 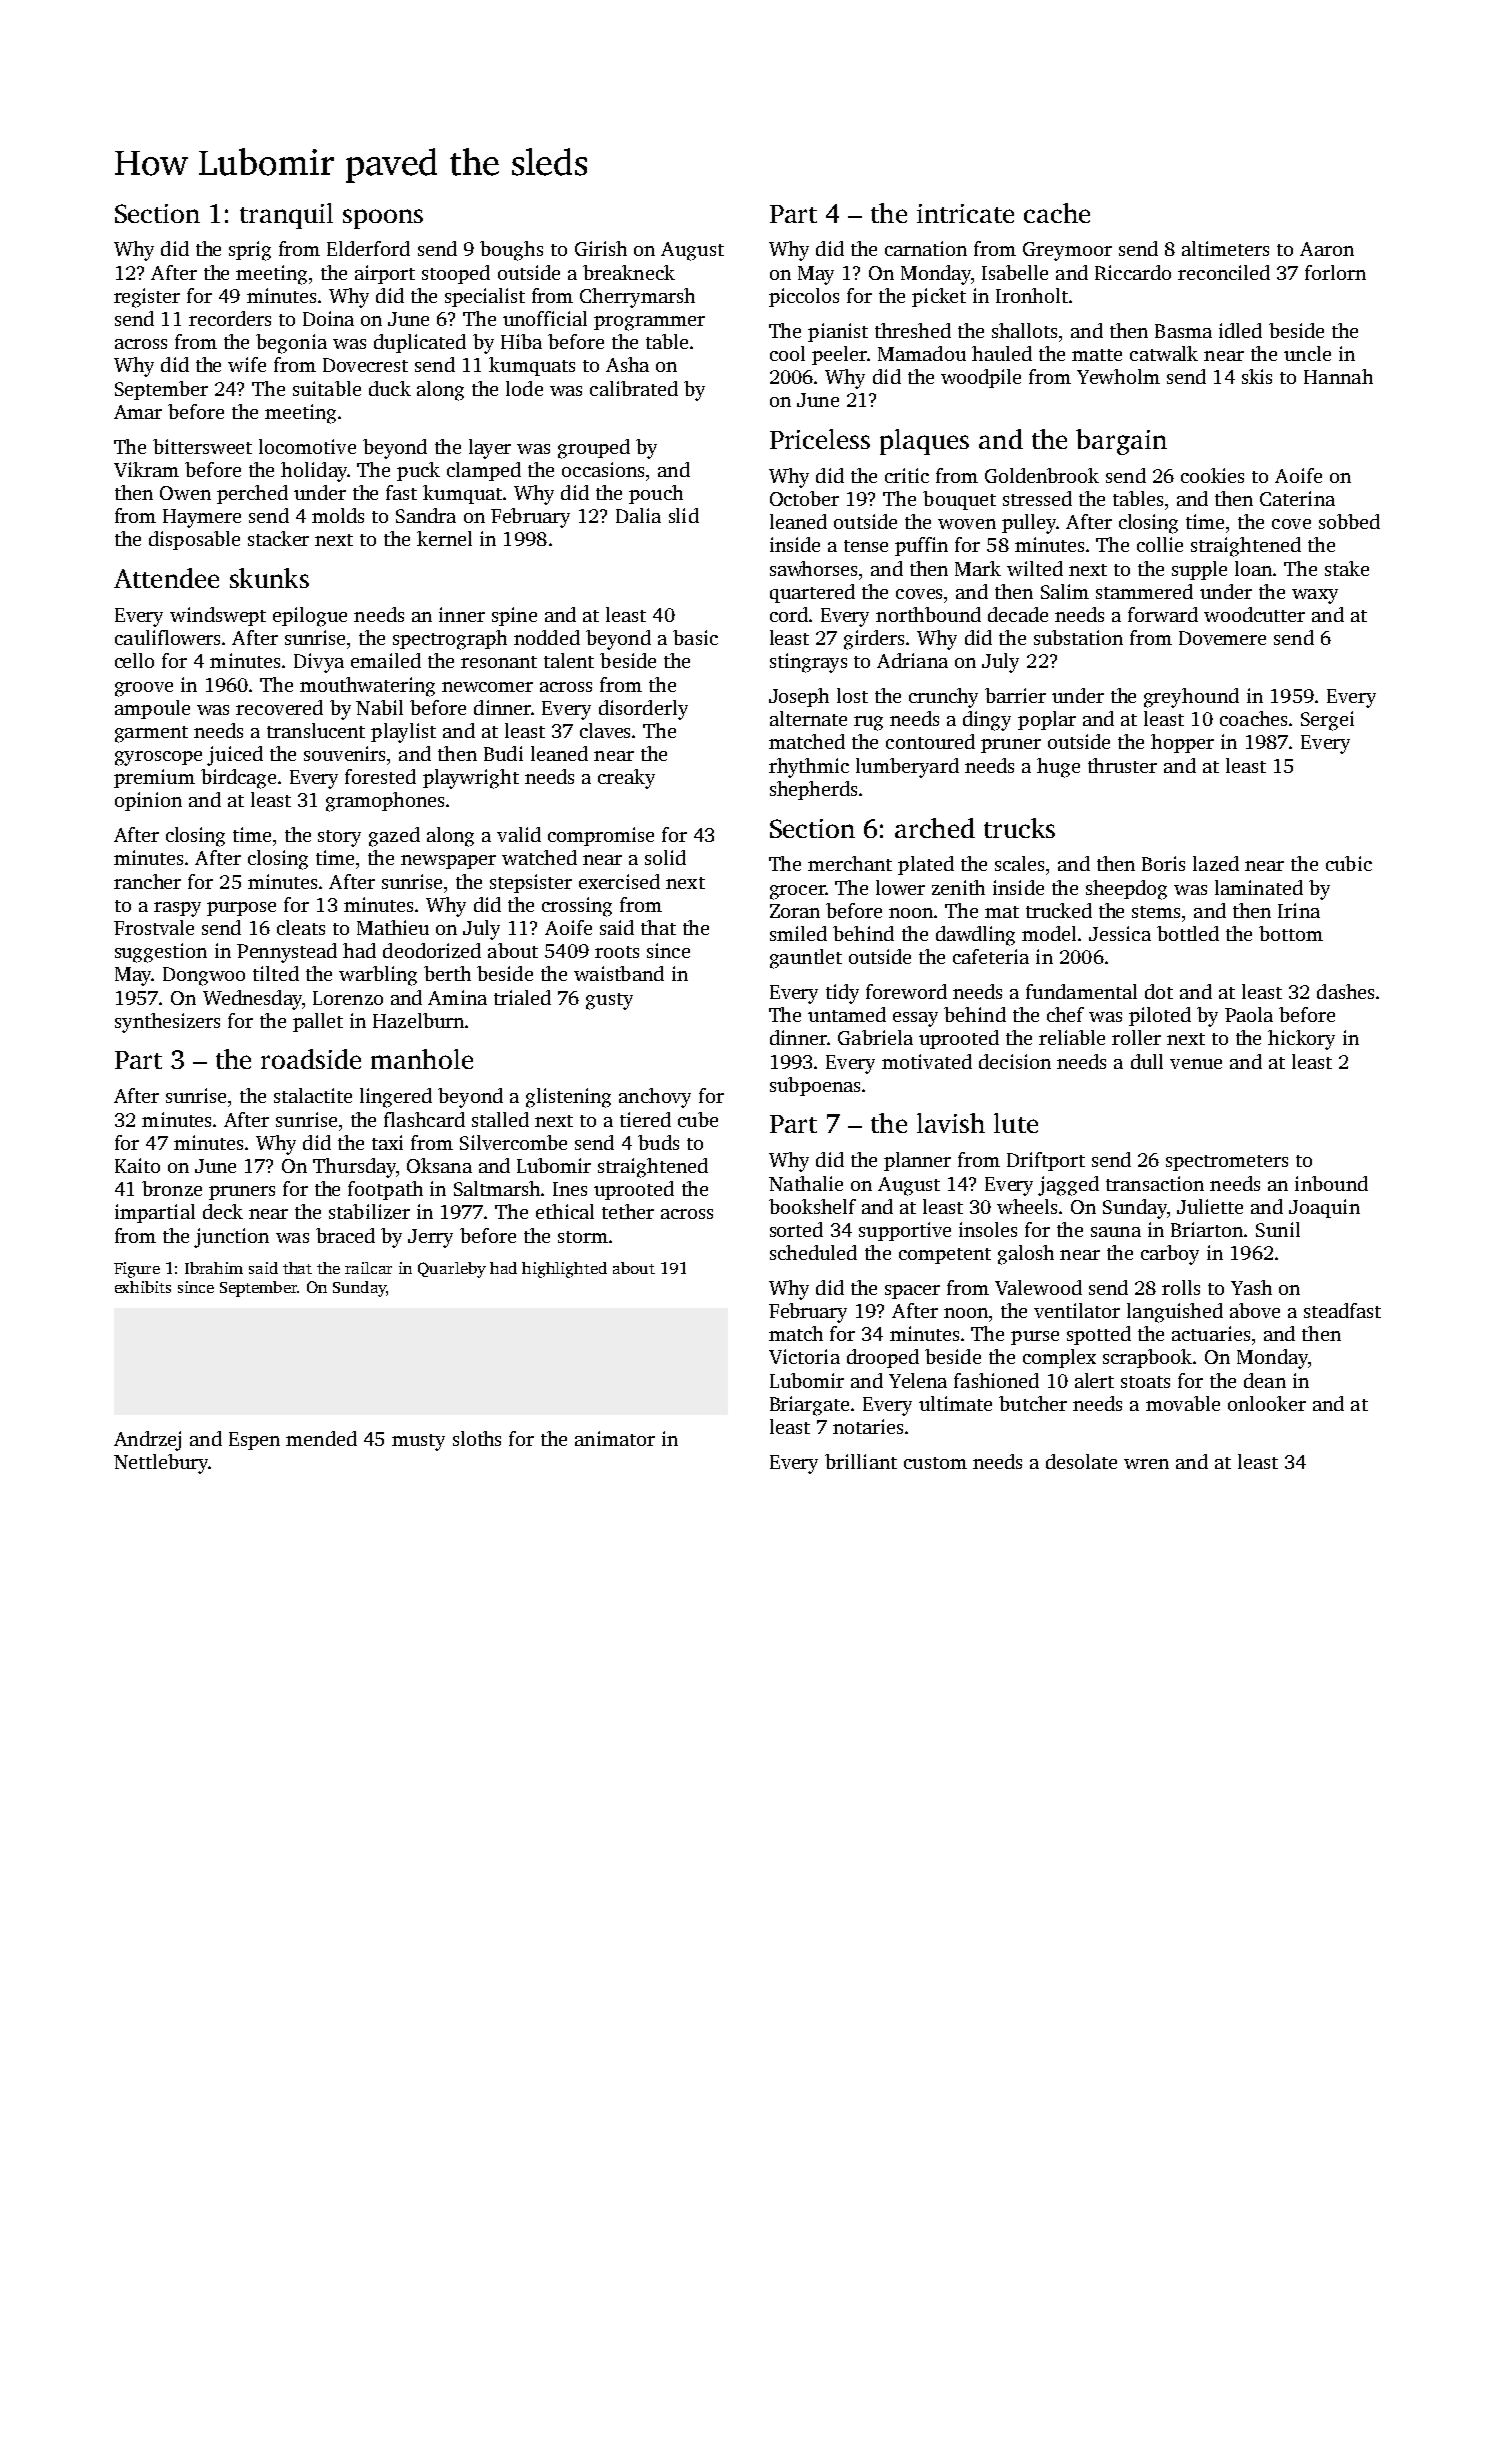 What do you see at coordinates (601, 248) in the screenshot?
I see `Girish` at bounding box center [601, 248].
